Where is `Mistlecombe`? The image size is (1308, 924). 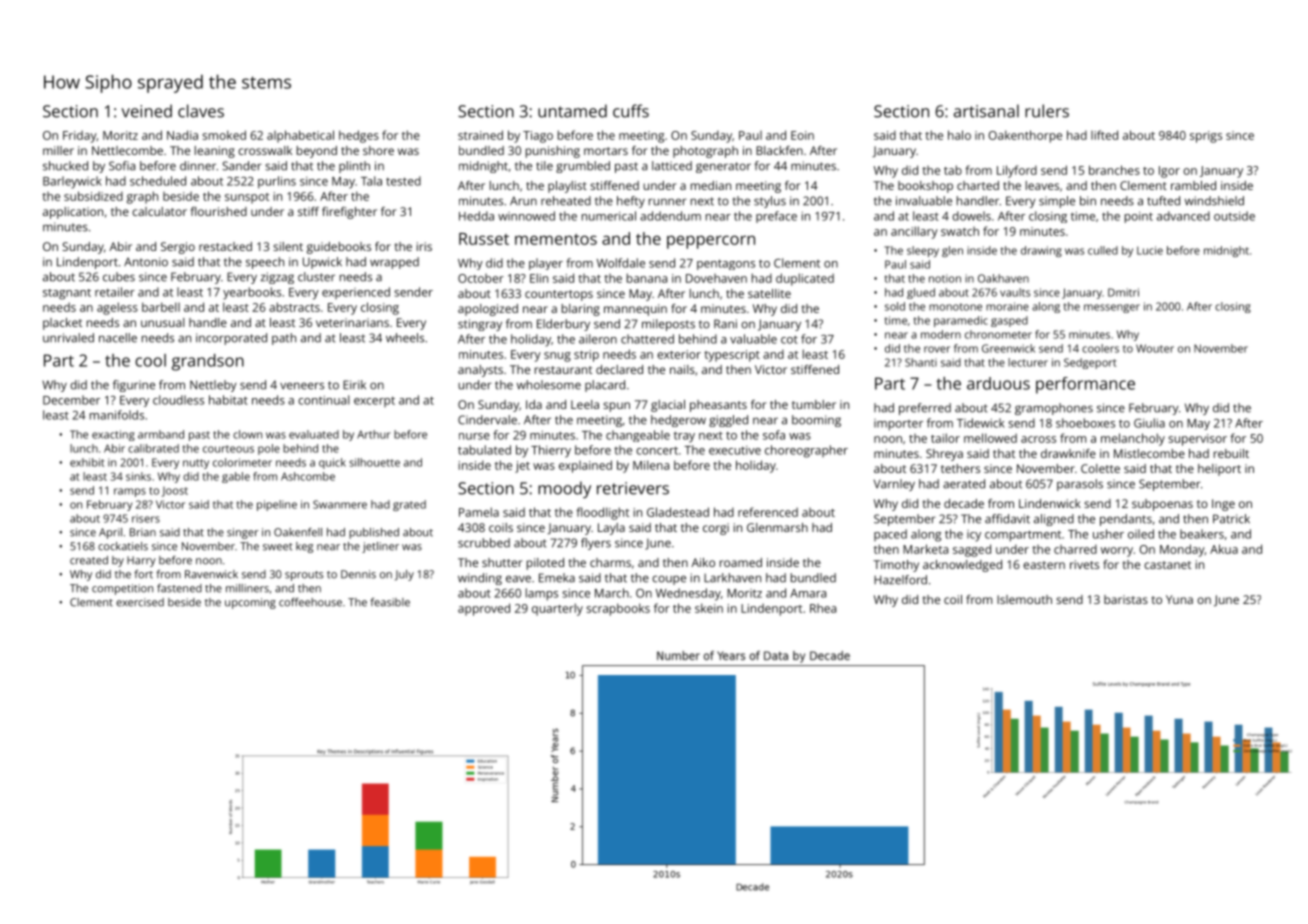
Mistlecombe is located at coordinates (1149, 453).
